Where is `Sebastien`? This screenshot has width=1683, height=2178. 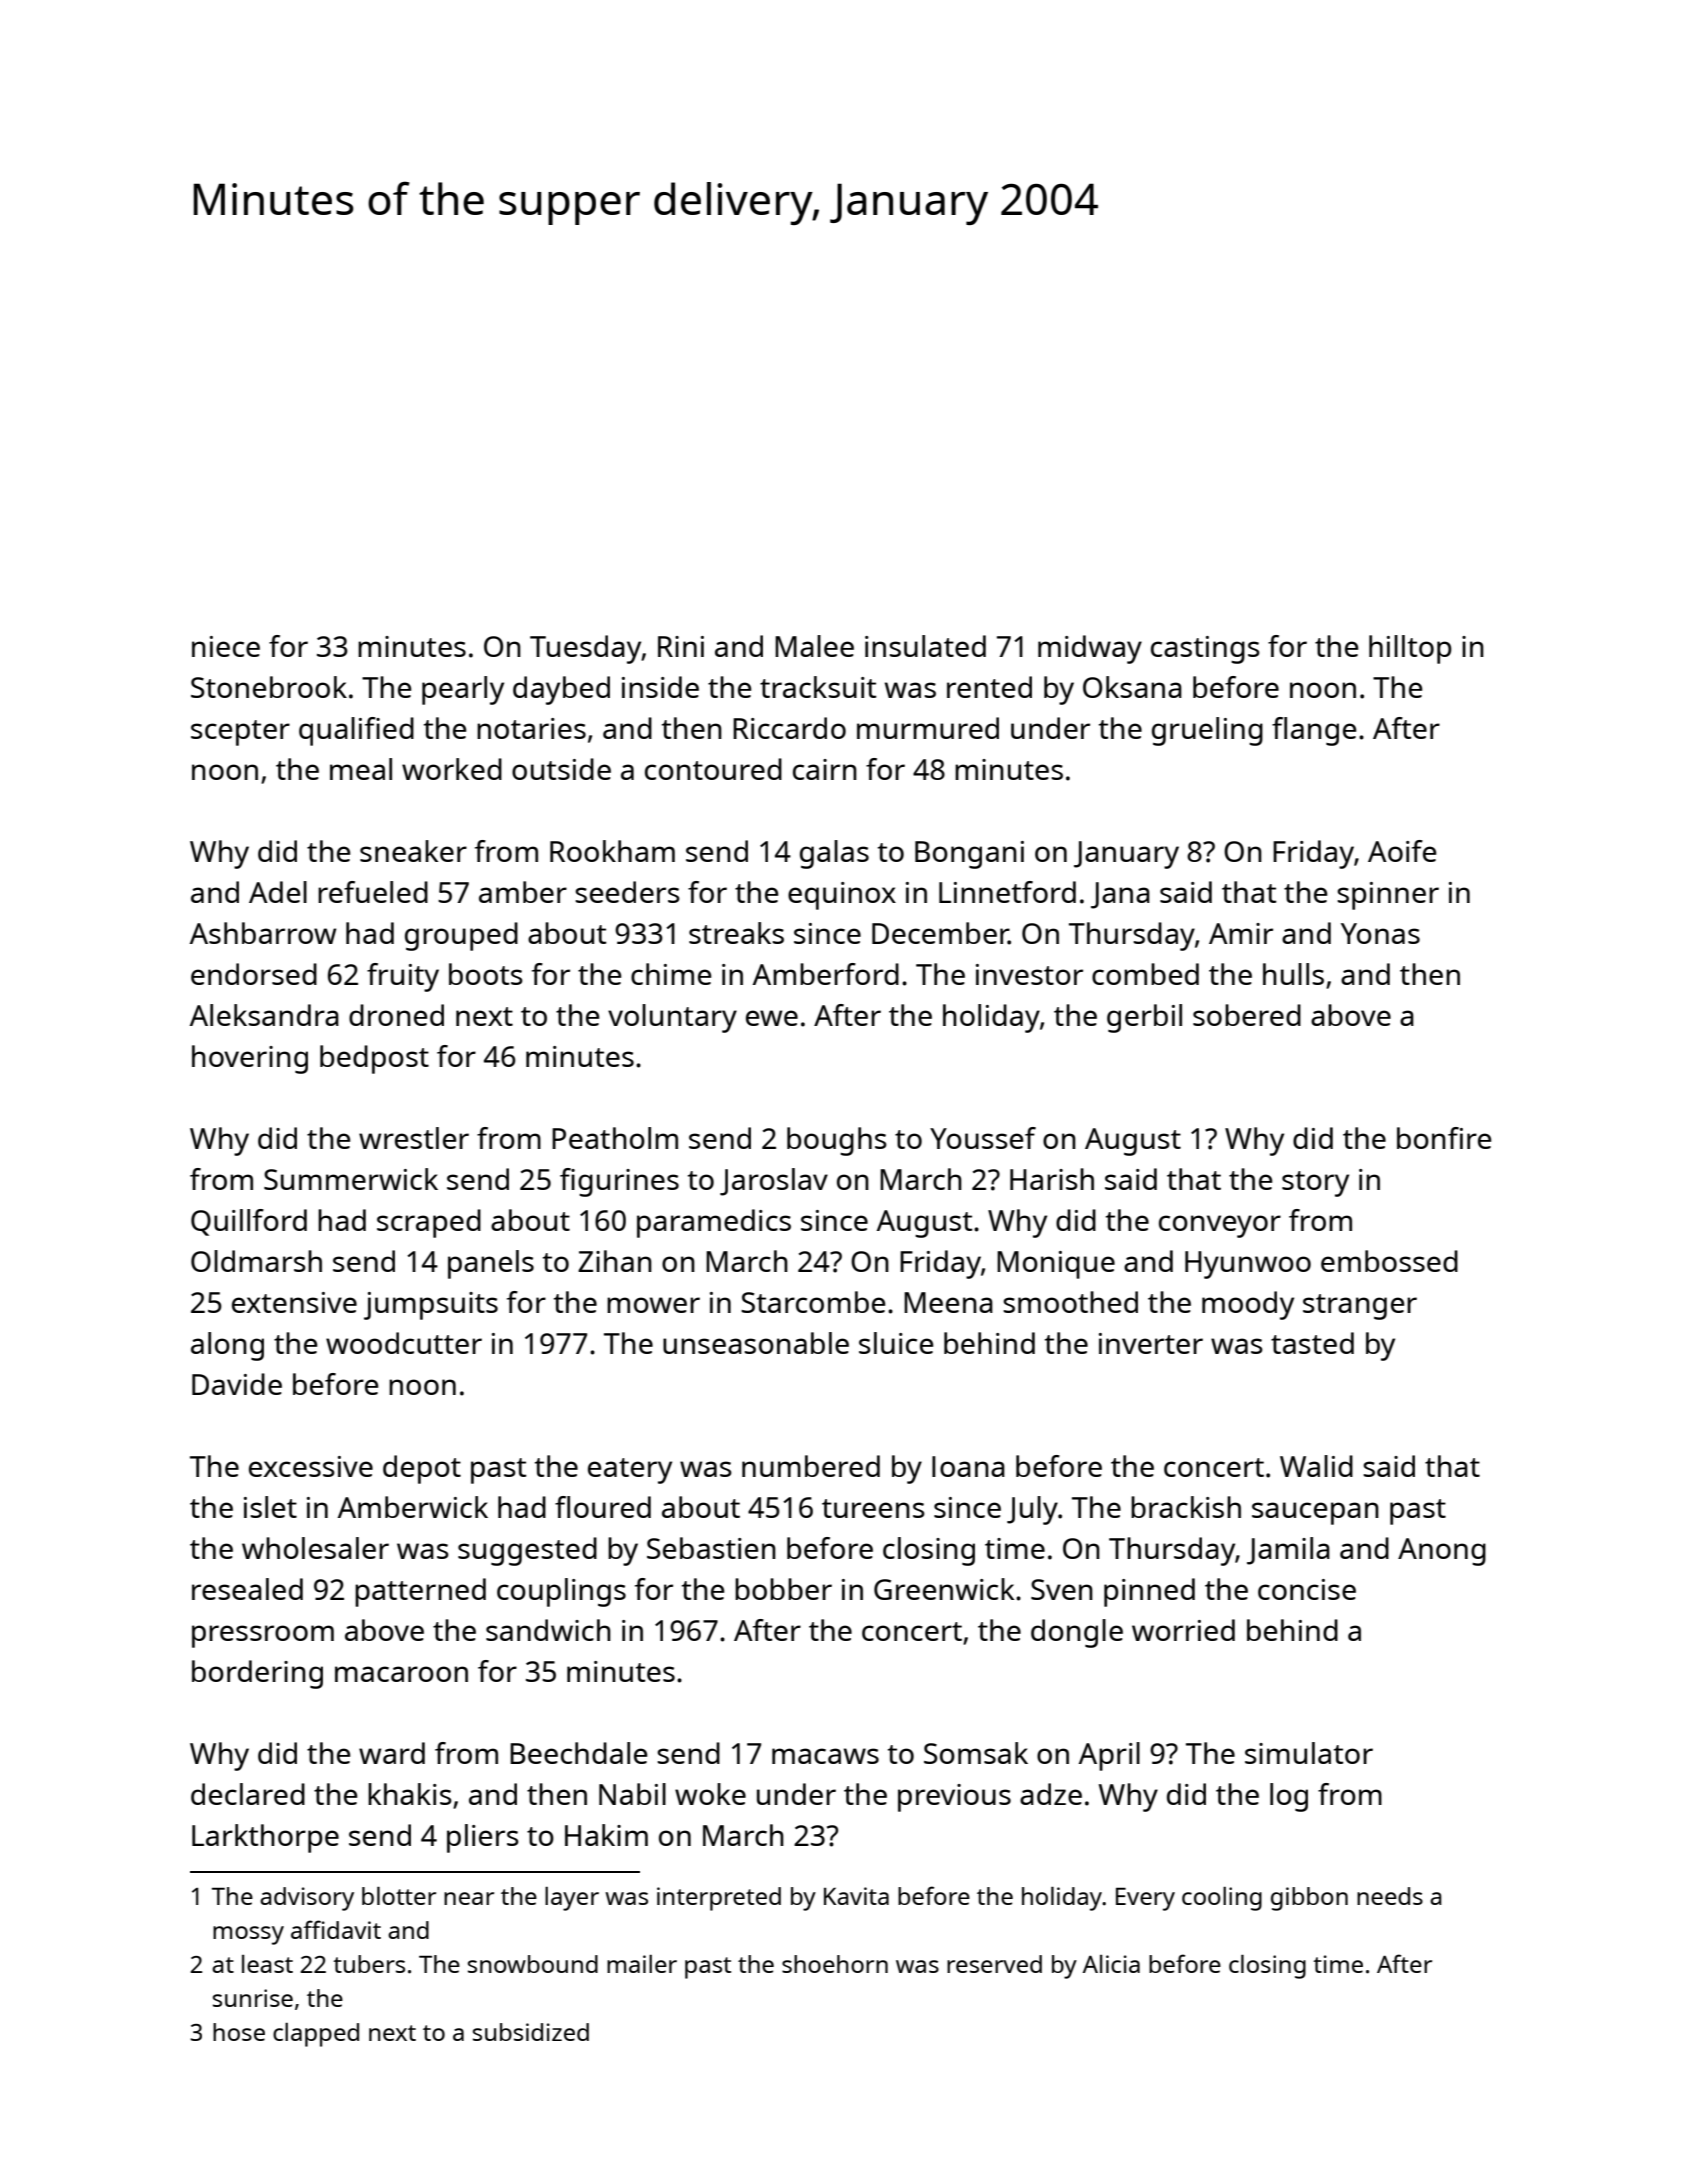 Sebastien is located at coordinates (711, 1548).
